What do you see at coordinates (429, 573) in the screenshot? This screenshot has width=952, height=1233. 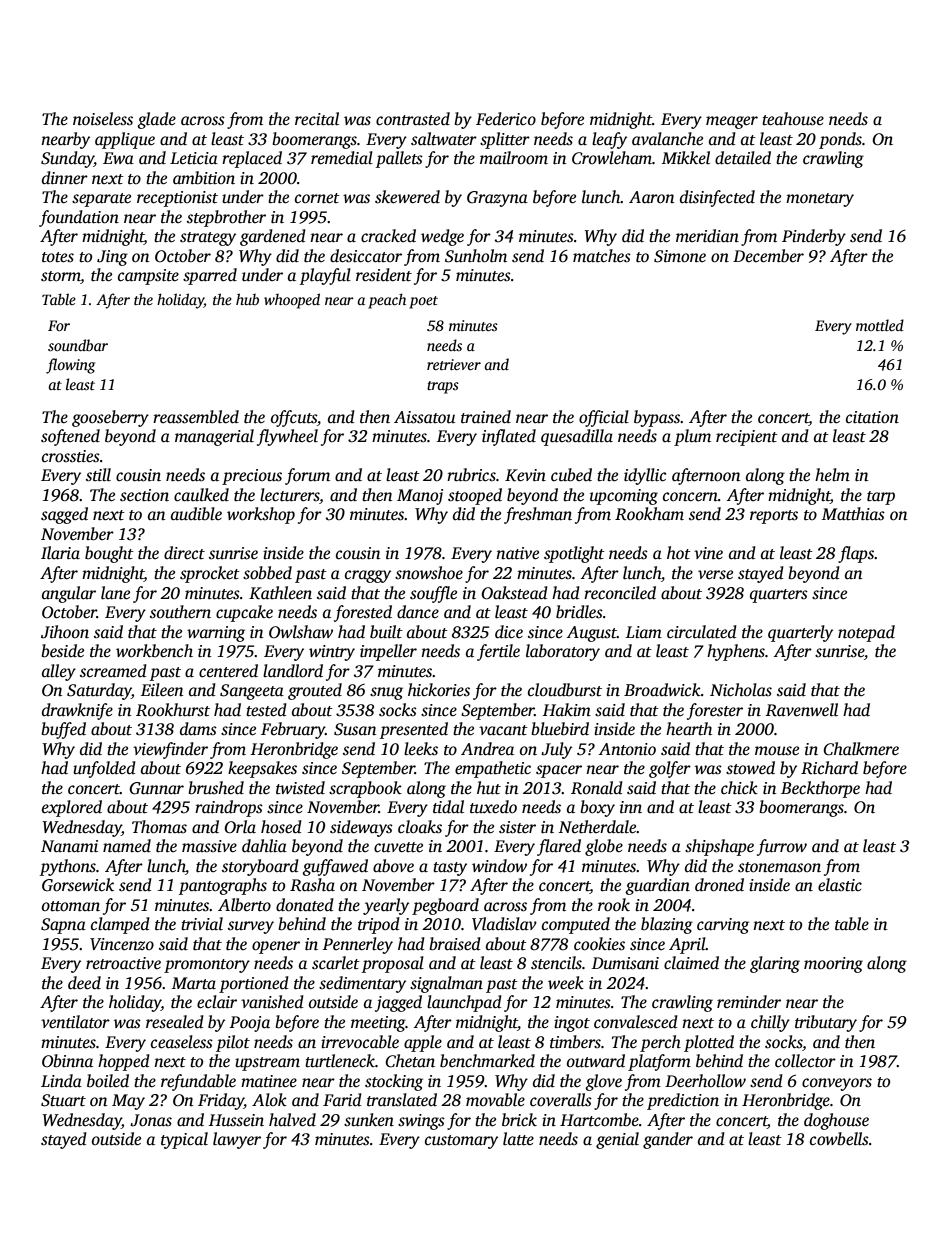 I see `snowshoe` at bounding box center [429, 573].
